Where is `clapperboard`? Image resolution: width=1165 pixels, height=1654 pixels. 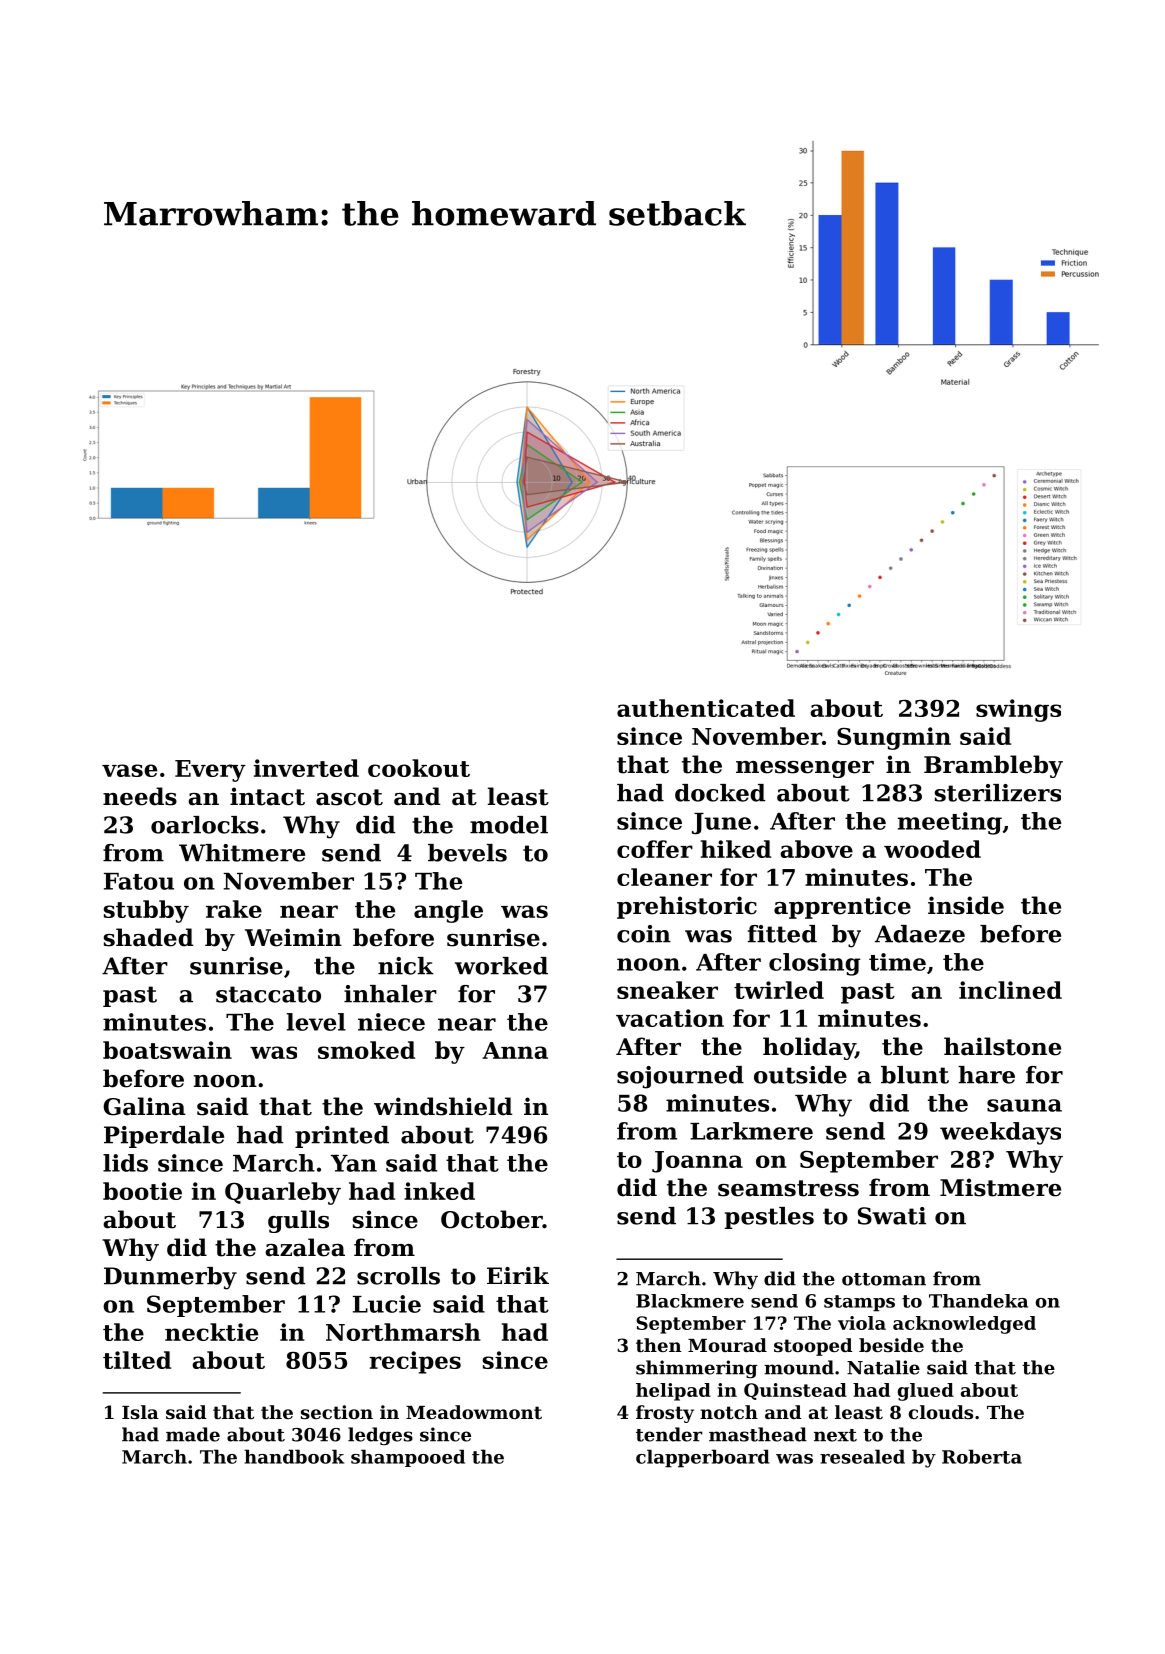 clapperboard is located at coordinates (703, 1458).
